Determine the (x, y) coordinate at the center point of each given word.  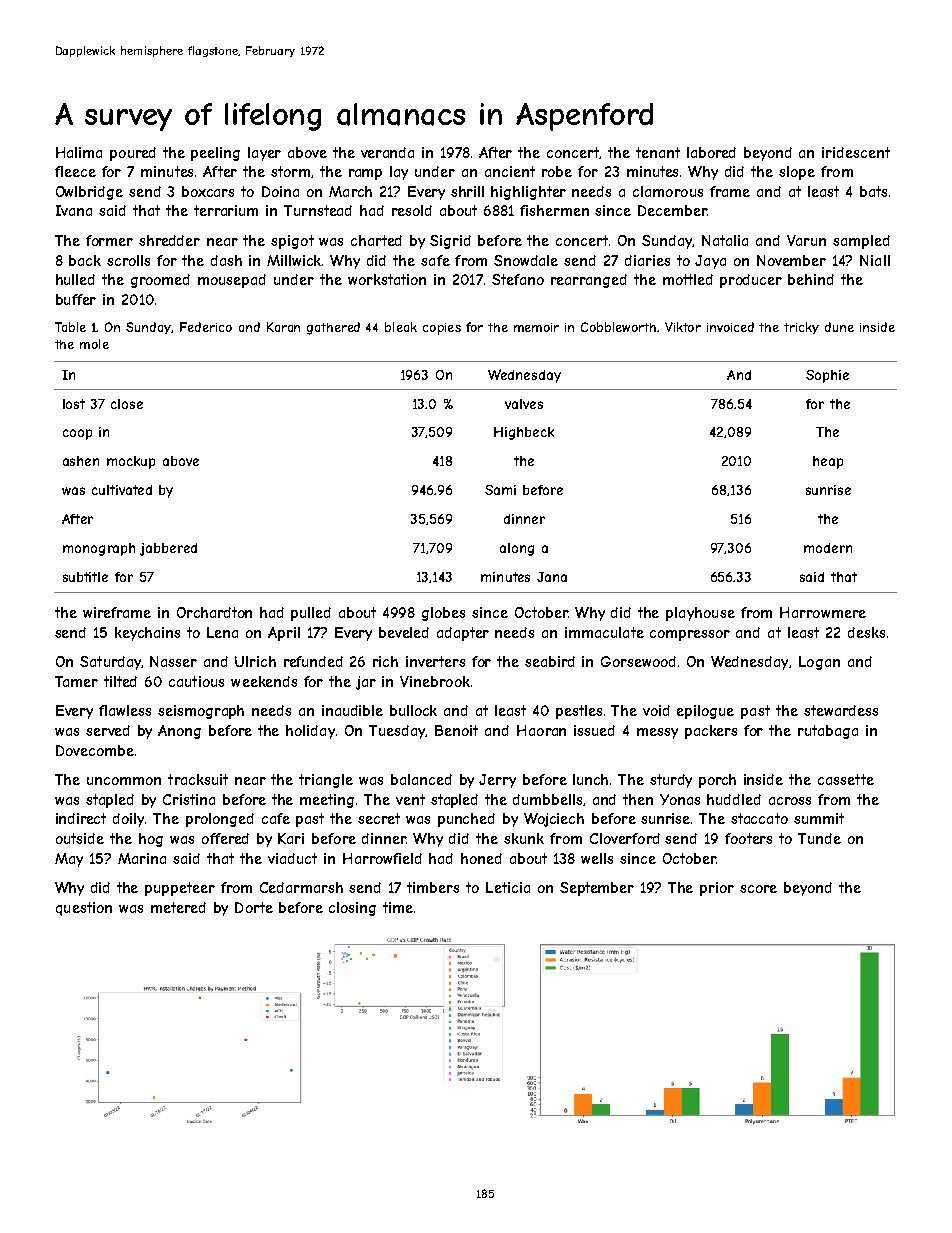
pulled (311, 614)
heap (828, 462)
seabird (550, 661)
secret (379, 818)
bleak (401, 327)
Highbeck (524, 433)
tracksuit (198, 779)
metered (178, 907)
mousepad (232, 281)
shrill (467, 191)
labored (711, 152)
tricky (801, 328)
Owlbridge (89, 193)
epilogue (705, 712)
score (758, 889)
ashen (81, 461)
